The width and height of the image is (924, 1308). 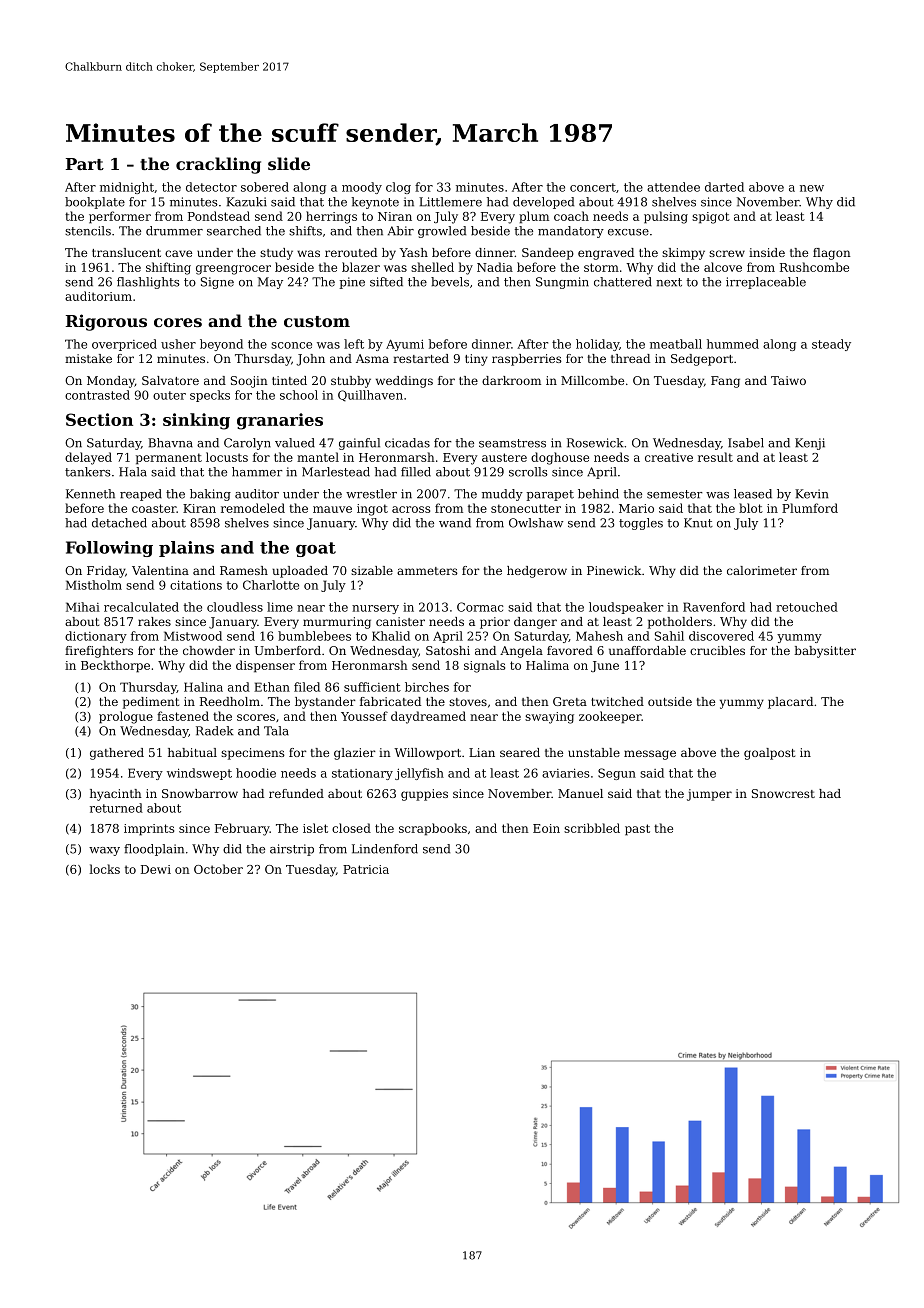 I want to click on bookplate, so click(x=95, y=203).
